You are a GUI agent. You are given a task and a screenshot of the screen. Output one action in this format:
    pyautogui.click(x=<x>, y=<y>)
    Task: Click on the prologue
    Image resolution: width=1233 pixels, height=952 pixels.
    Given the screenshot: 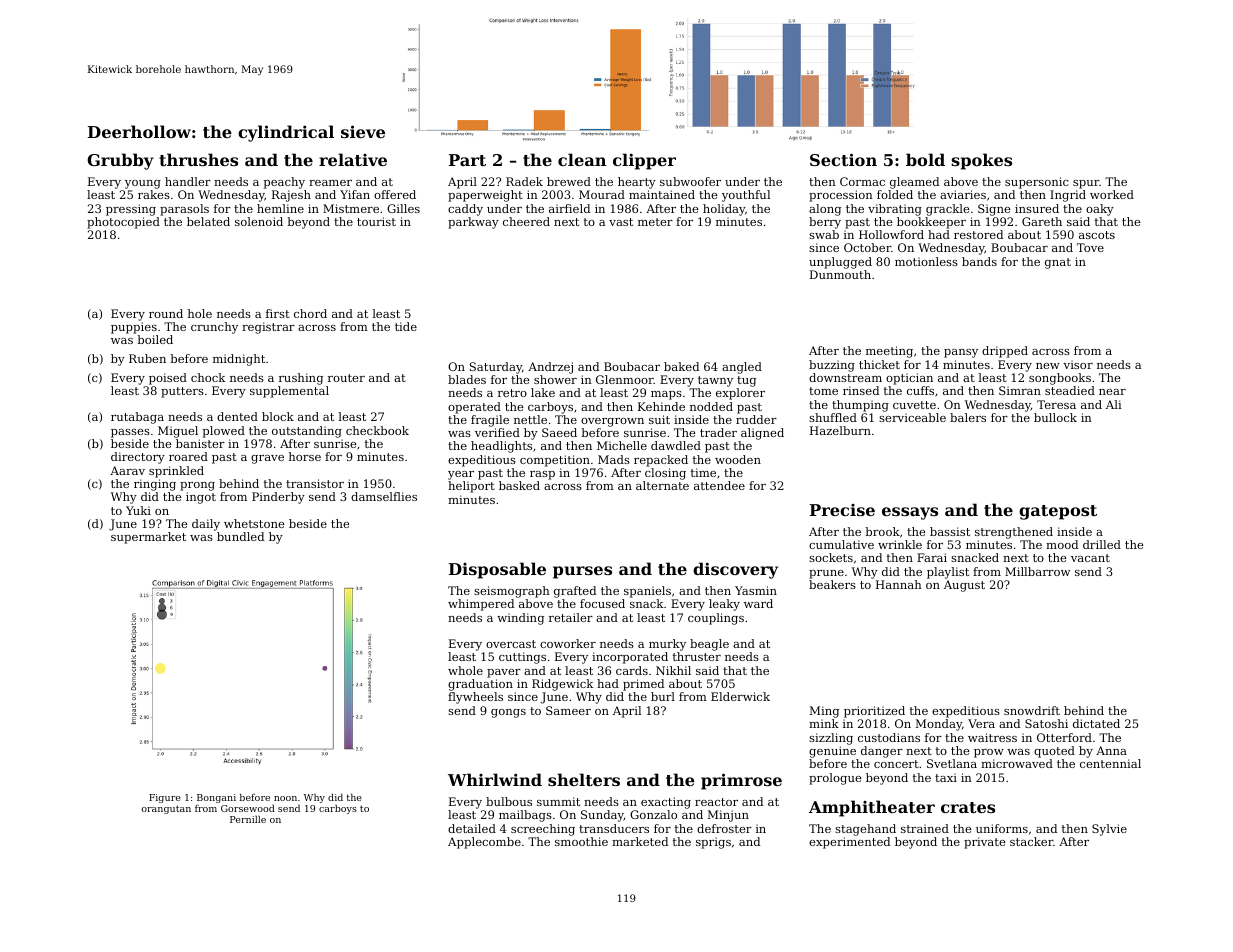 What is the action you would take?
    pyautogui.click(x=835, y=779)
